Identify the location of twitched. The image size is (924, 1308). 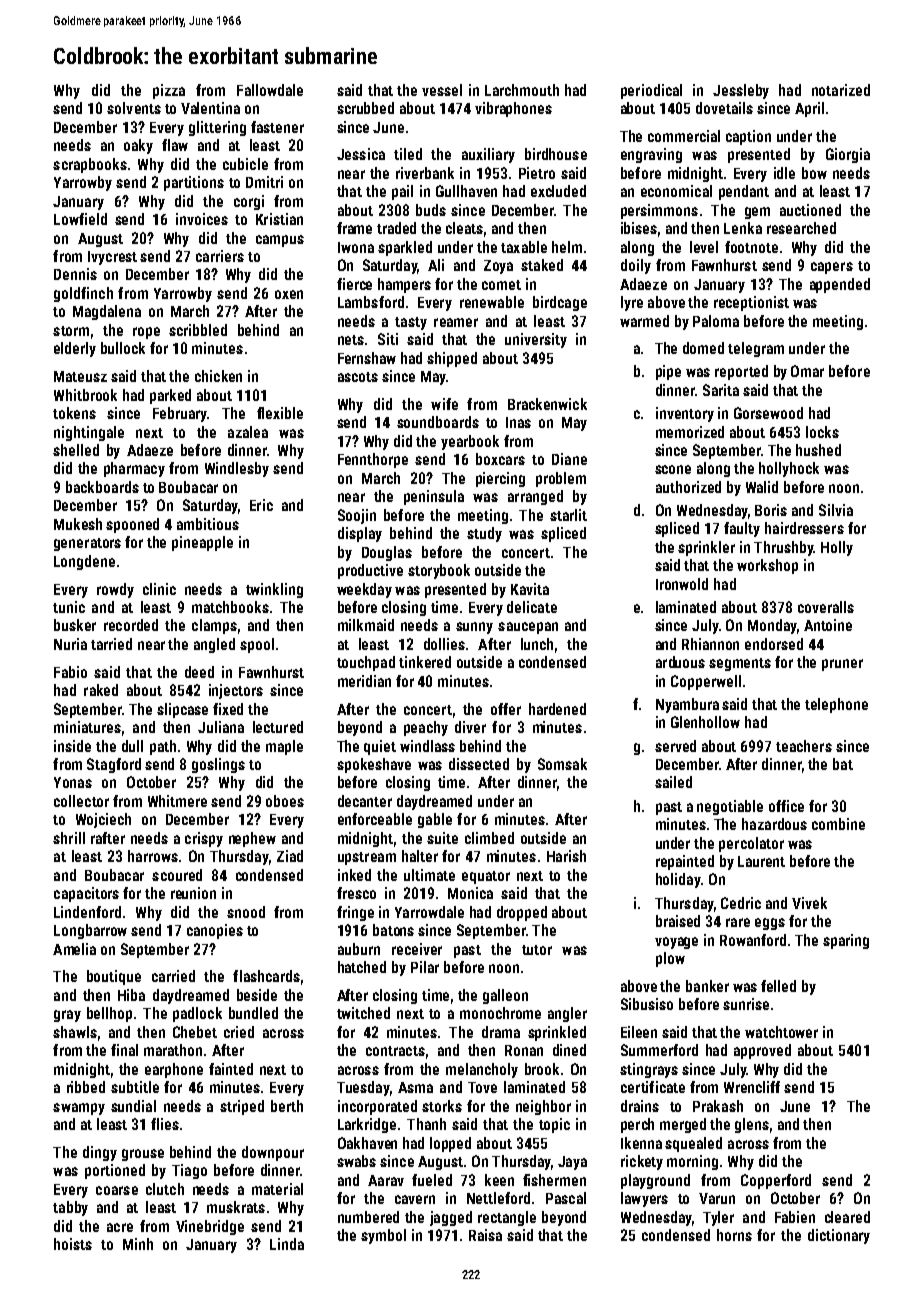
(363, 1013).
